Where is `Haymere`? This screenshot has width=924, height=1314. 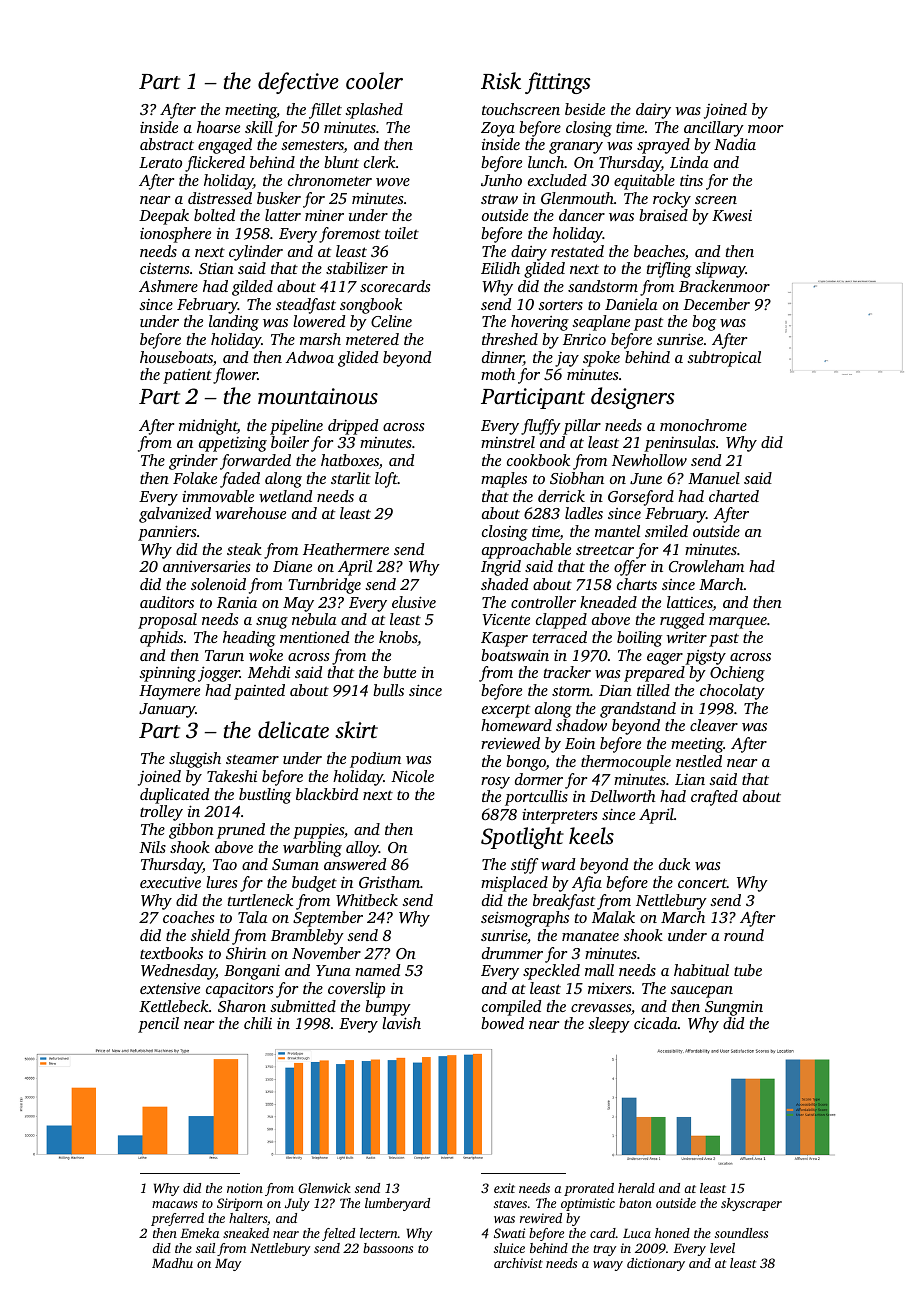
Haymere is located at coordinates (169, 692).
